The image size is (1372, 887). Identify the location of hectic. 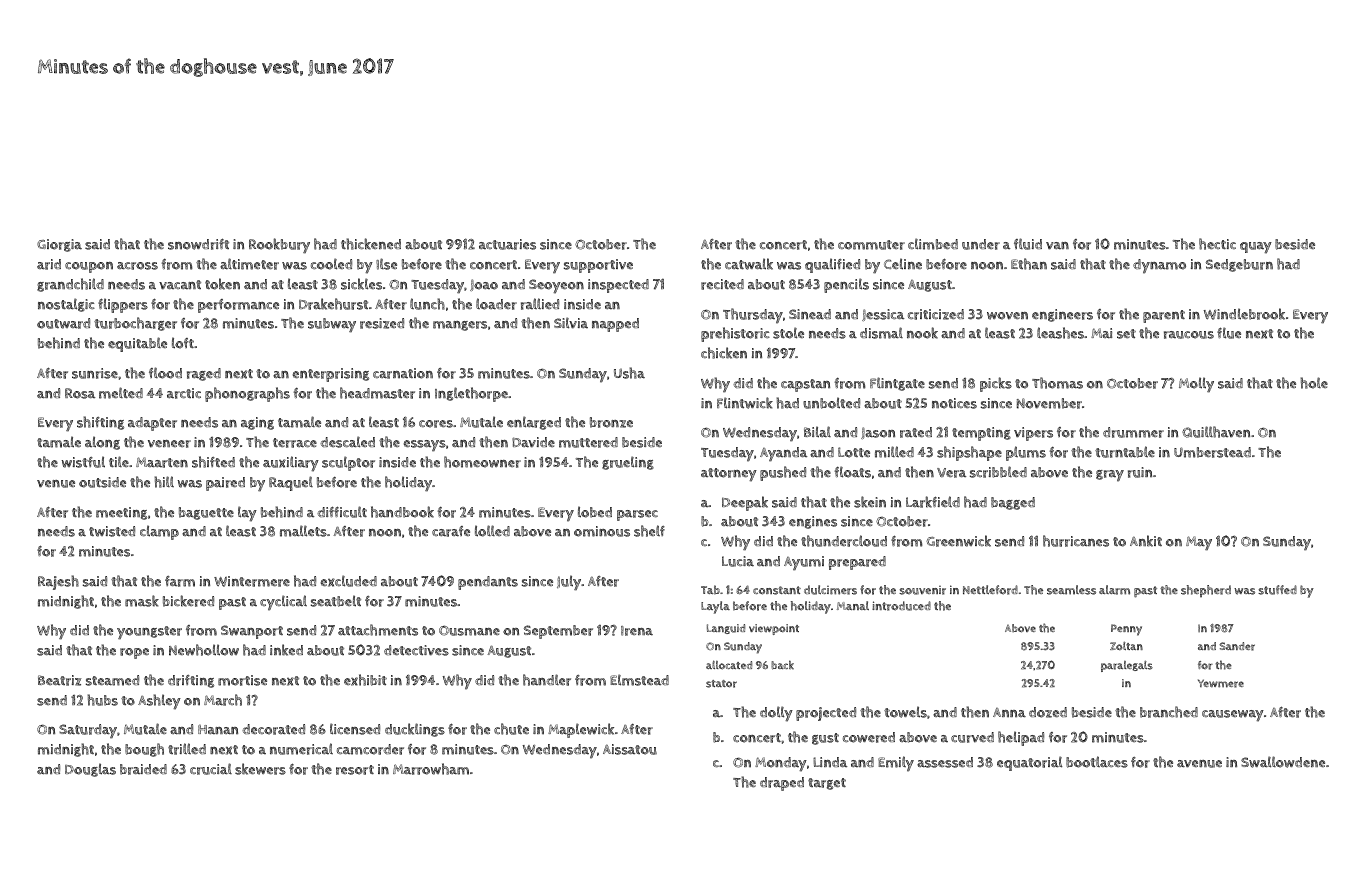
(1217, 244).
